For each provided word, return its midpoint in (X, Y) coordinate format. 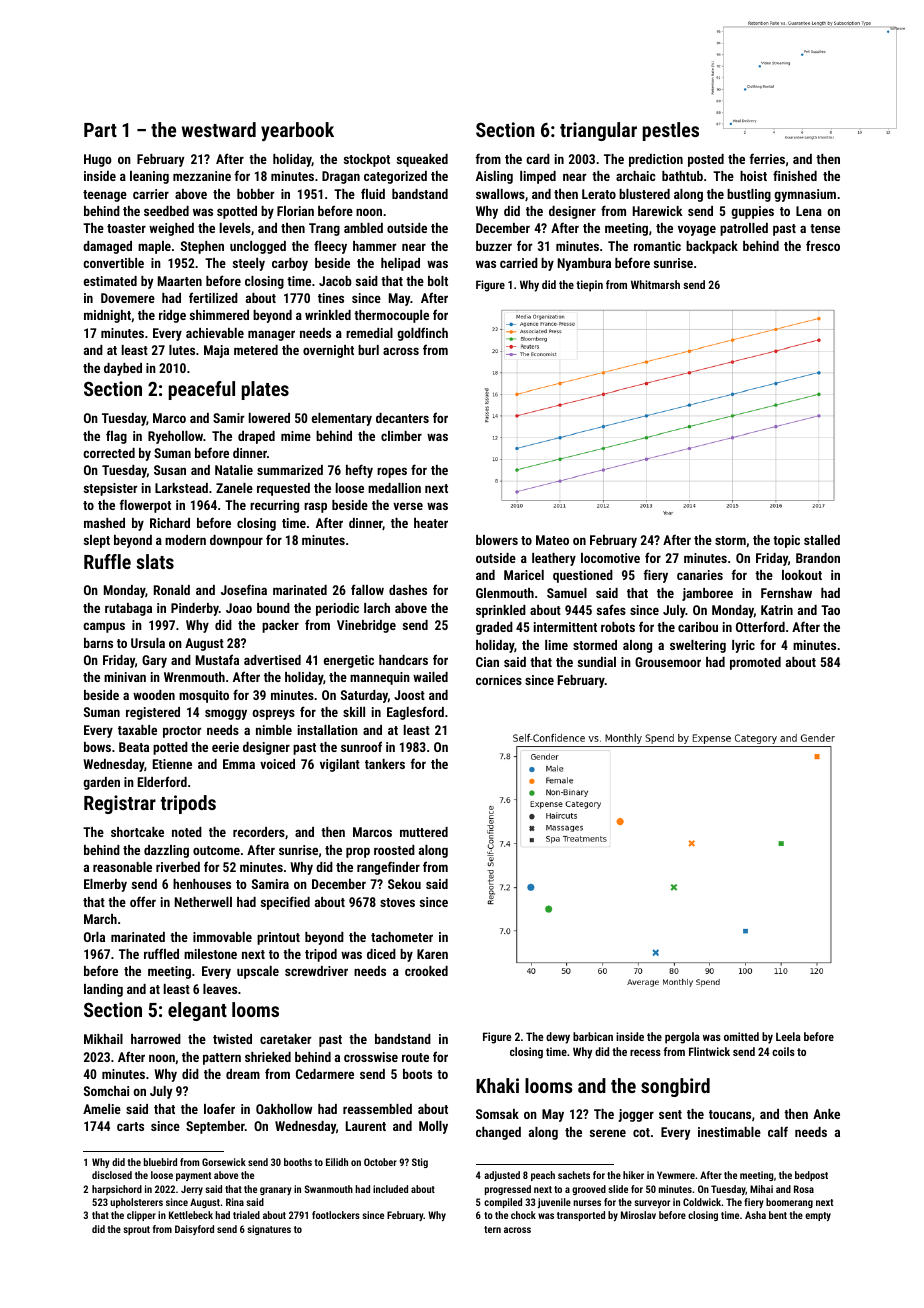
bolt (438, 281)
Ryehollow (175, 437)
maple (154, 247)
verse (408, 506)
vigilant (340, 765)
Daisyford (194, 1230)
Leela (788, 1036)
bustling (749, 195)
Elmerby (105, 885)
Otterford (760, 626)
